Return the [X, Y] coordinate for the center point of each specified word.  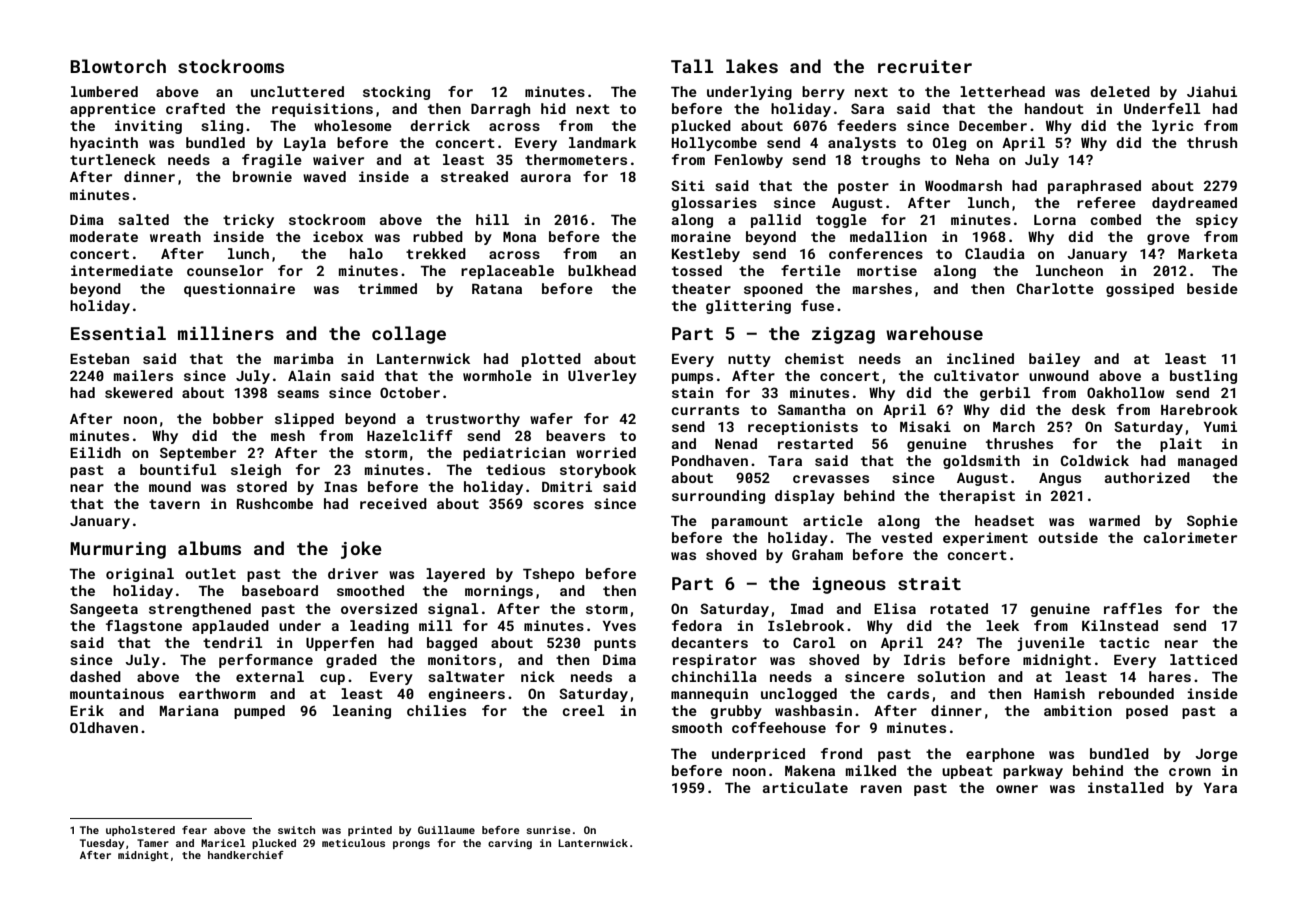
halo [366, 253]
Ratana [497, 289]
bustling [1203, 377]
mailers [143, 375]
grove [1168, 239]
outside [1068, 537]
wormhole [497, 375]
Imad [807, 608]
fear [194, 830]
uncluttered [297, 91]
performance [266, 661]
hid [553, 108]
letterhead [1002, 91]
